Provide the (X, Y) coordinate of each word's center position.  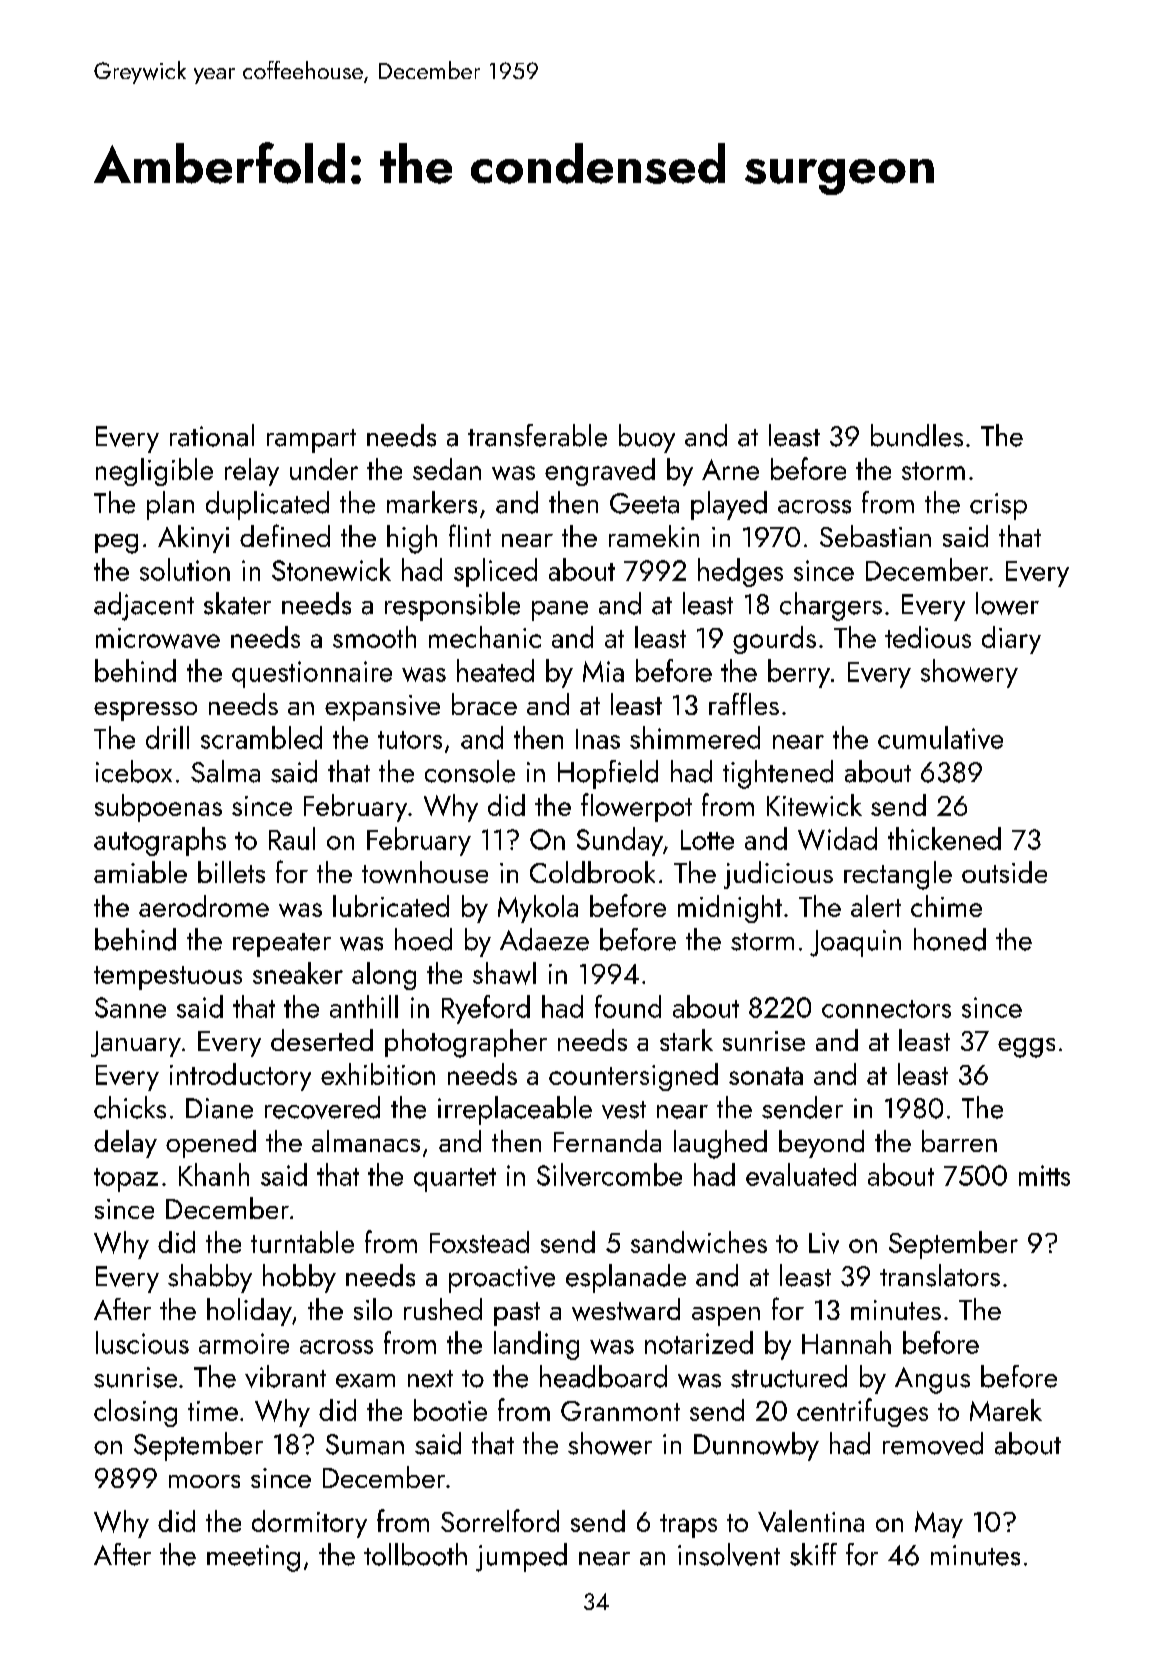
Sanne (130, 1007)
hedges (740, 572)
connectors (886, 1009)
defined (285, 535)
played (729, 505)
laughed (720, 1144)
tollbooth (415, 1554)
